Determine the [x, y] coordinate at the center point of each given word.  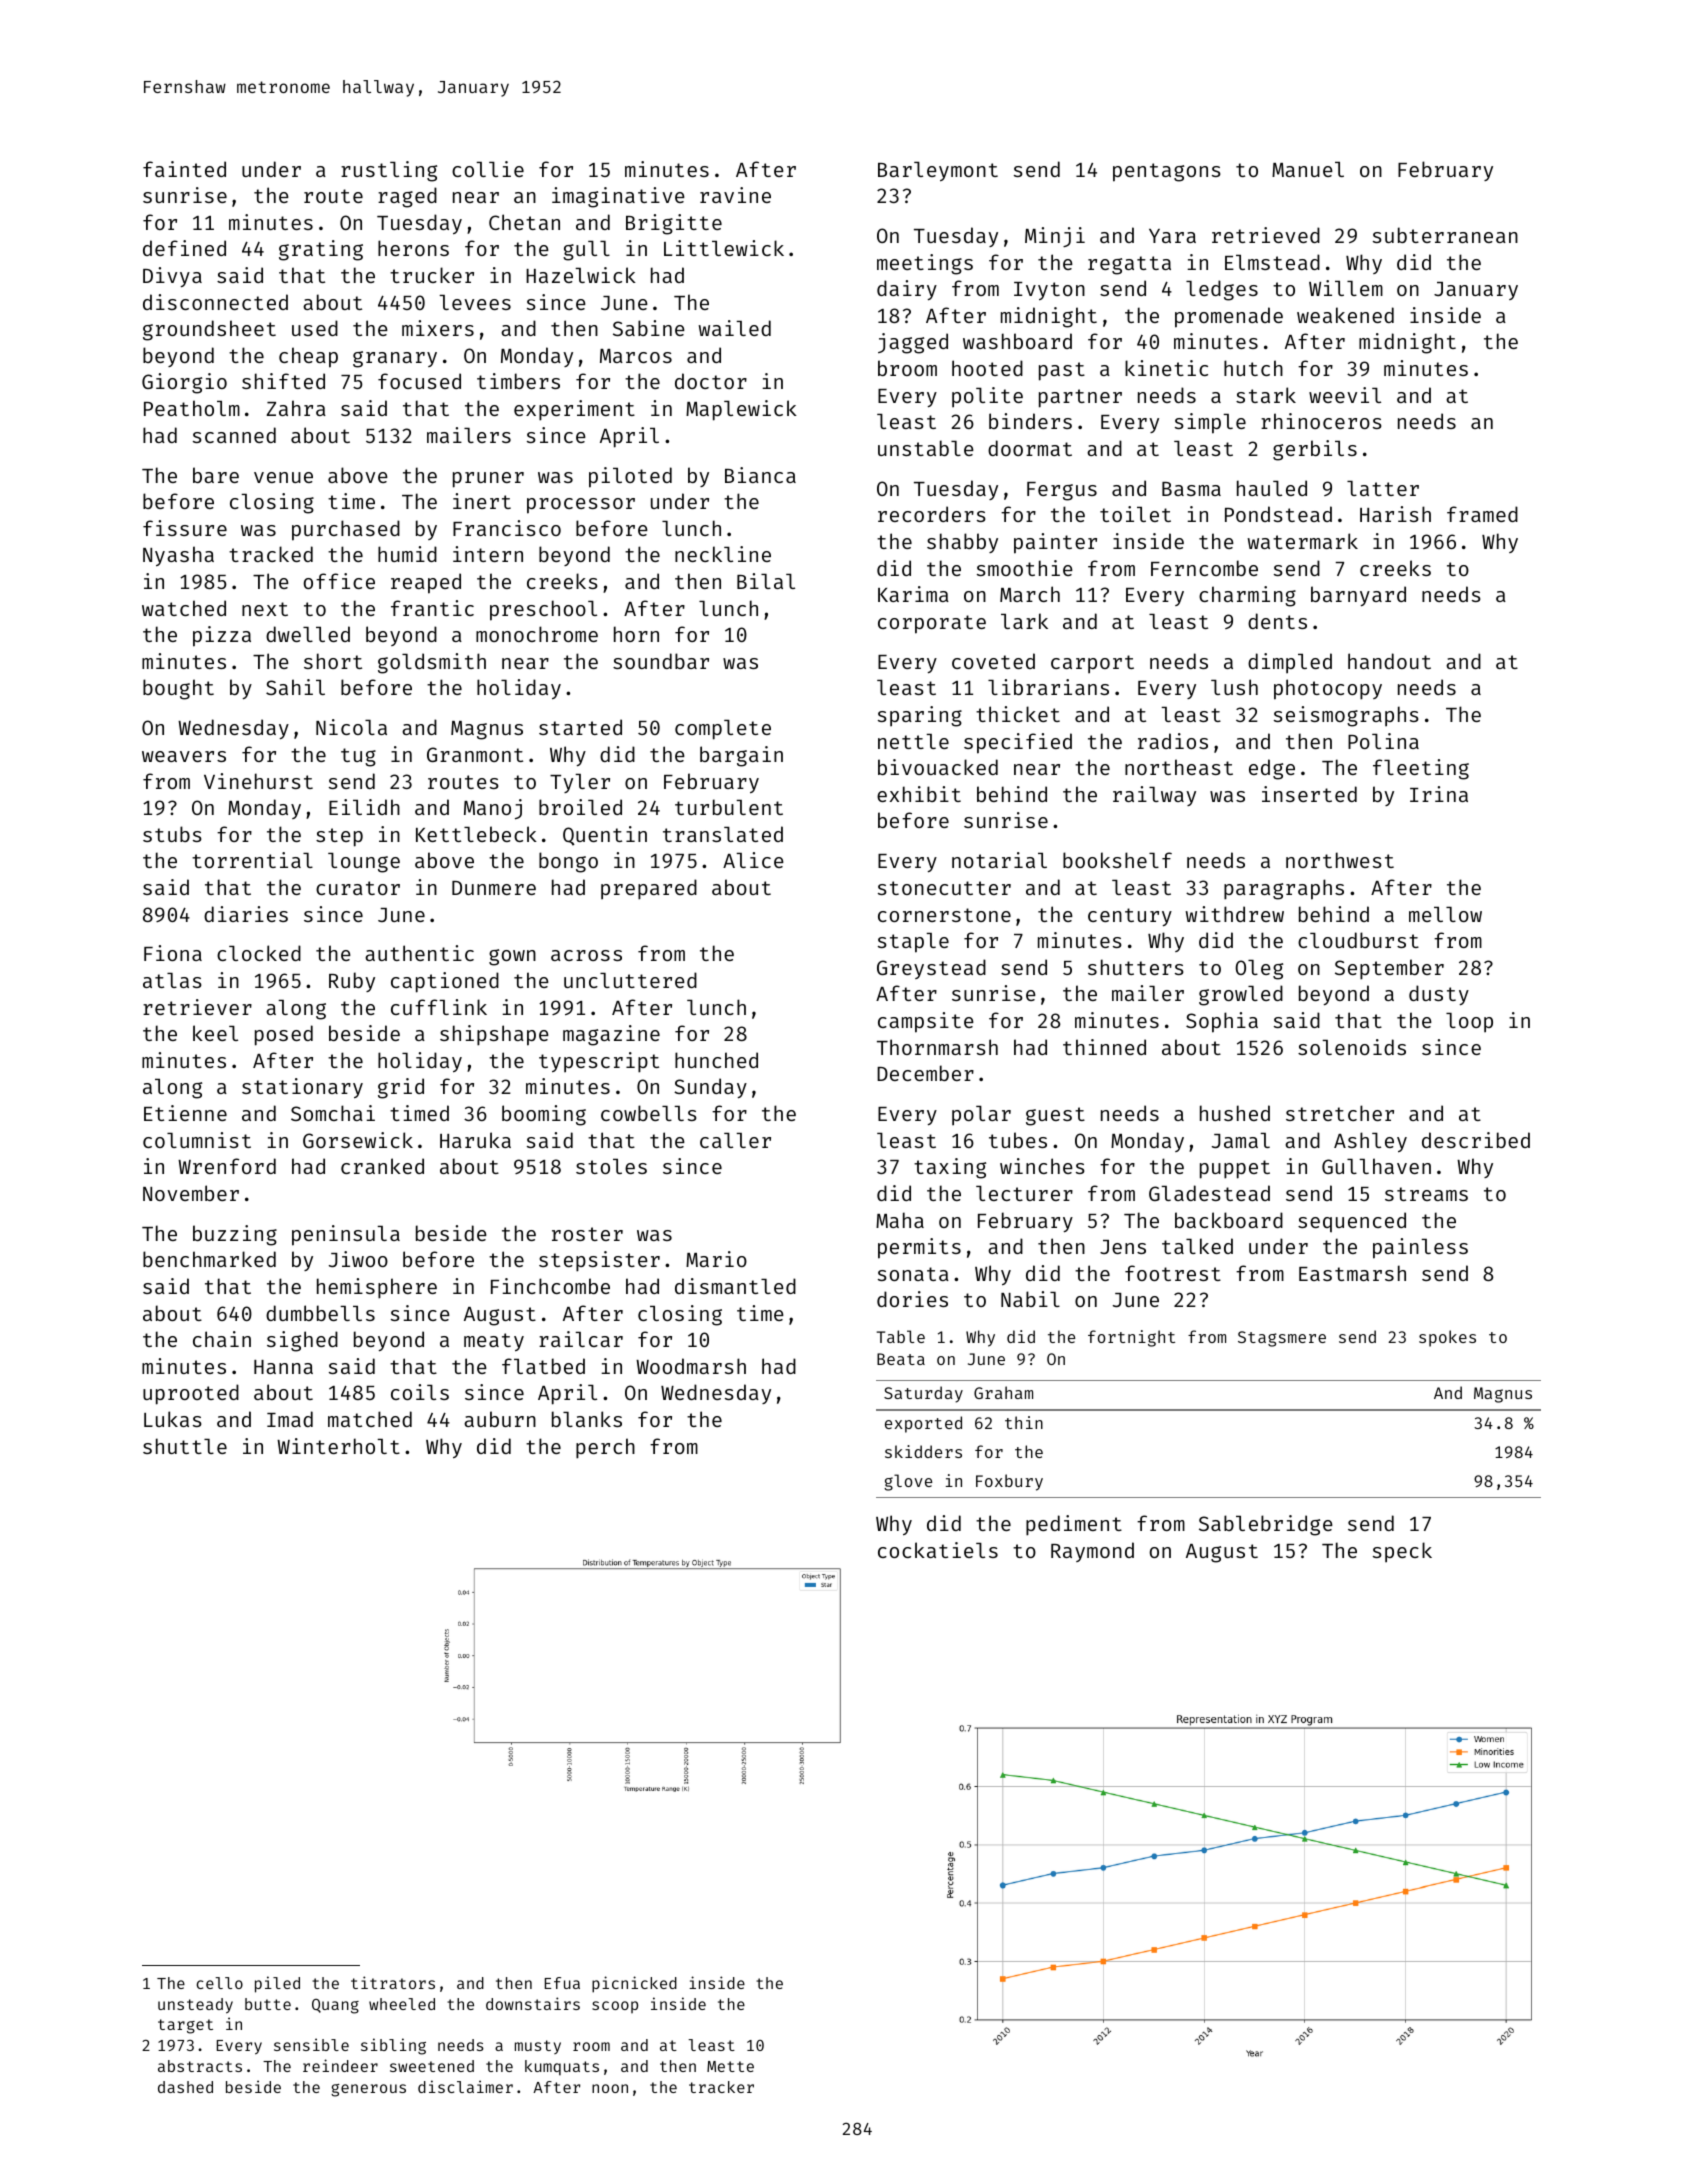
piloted [630, 477]
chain [222, 1339]
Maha [900, 1220]
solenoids [1352, 1047]
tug [358, 757]
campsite [926, 1022]
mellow [1445, 914]
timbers [518, 381]
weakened [1345, 315]
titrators [393, 1982]
